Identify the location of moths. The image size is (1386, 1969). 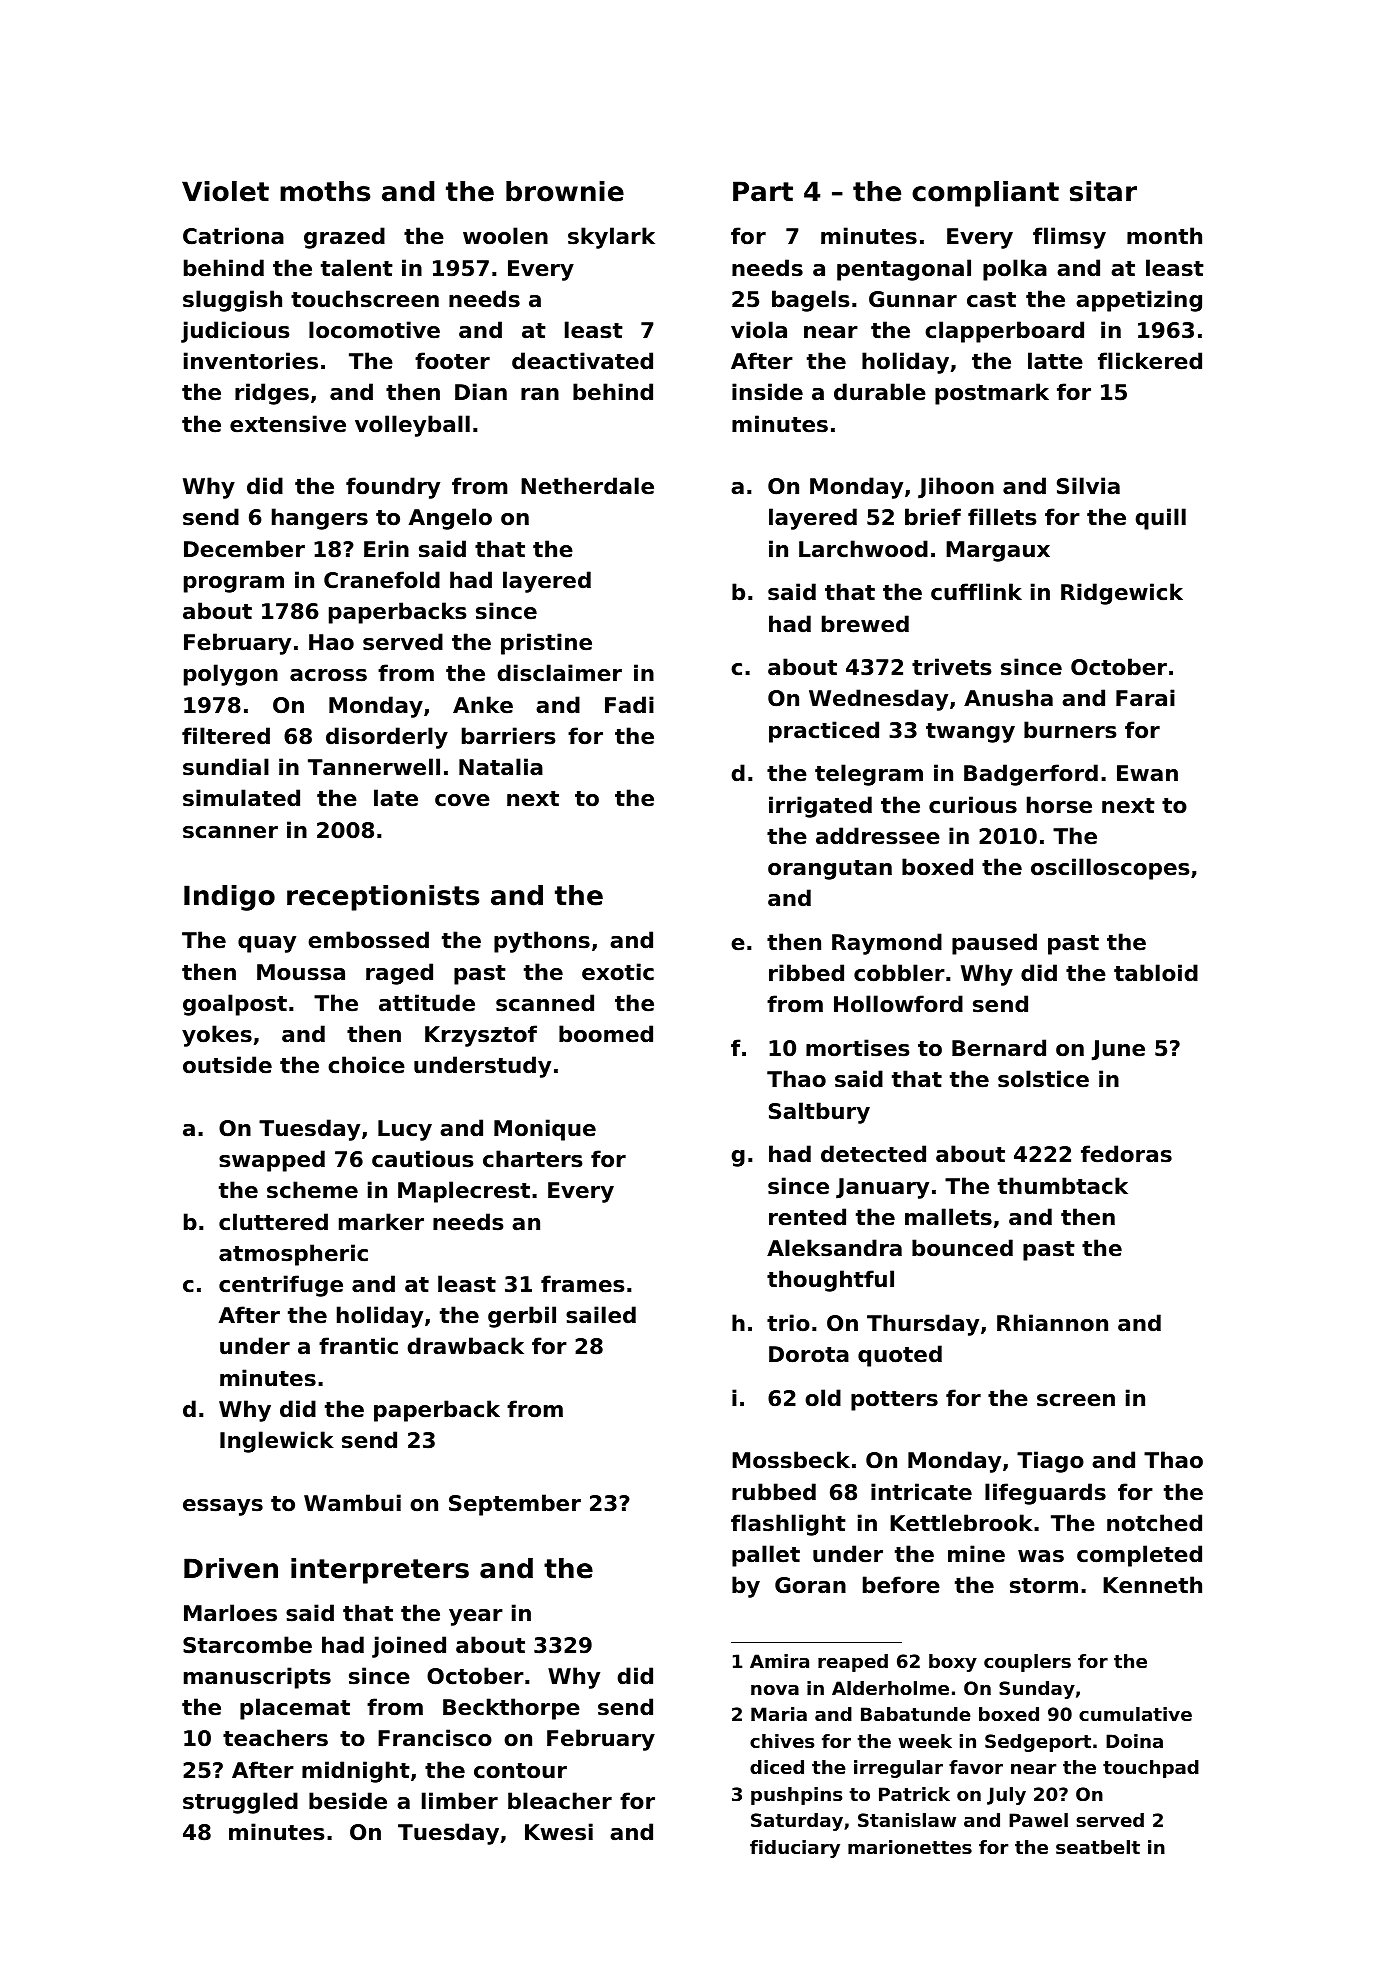
(325, 191).
